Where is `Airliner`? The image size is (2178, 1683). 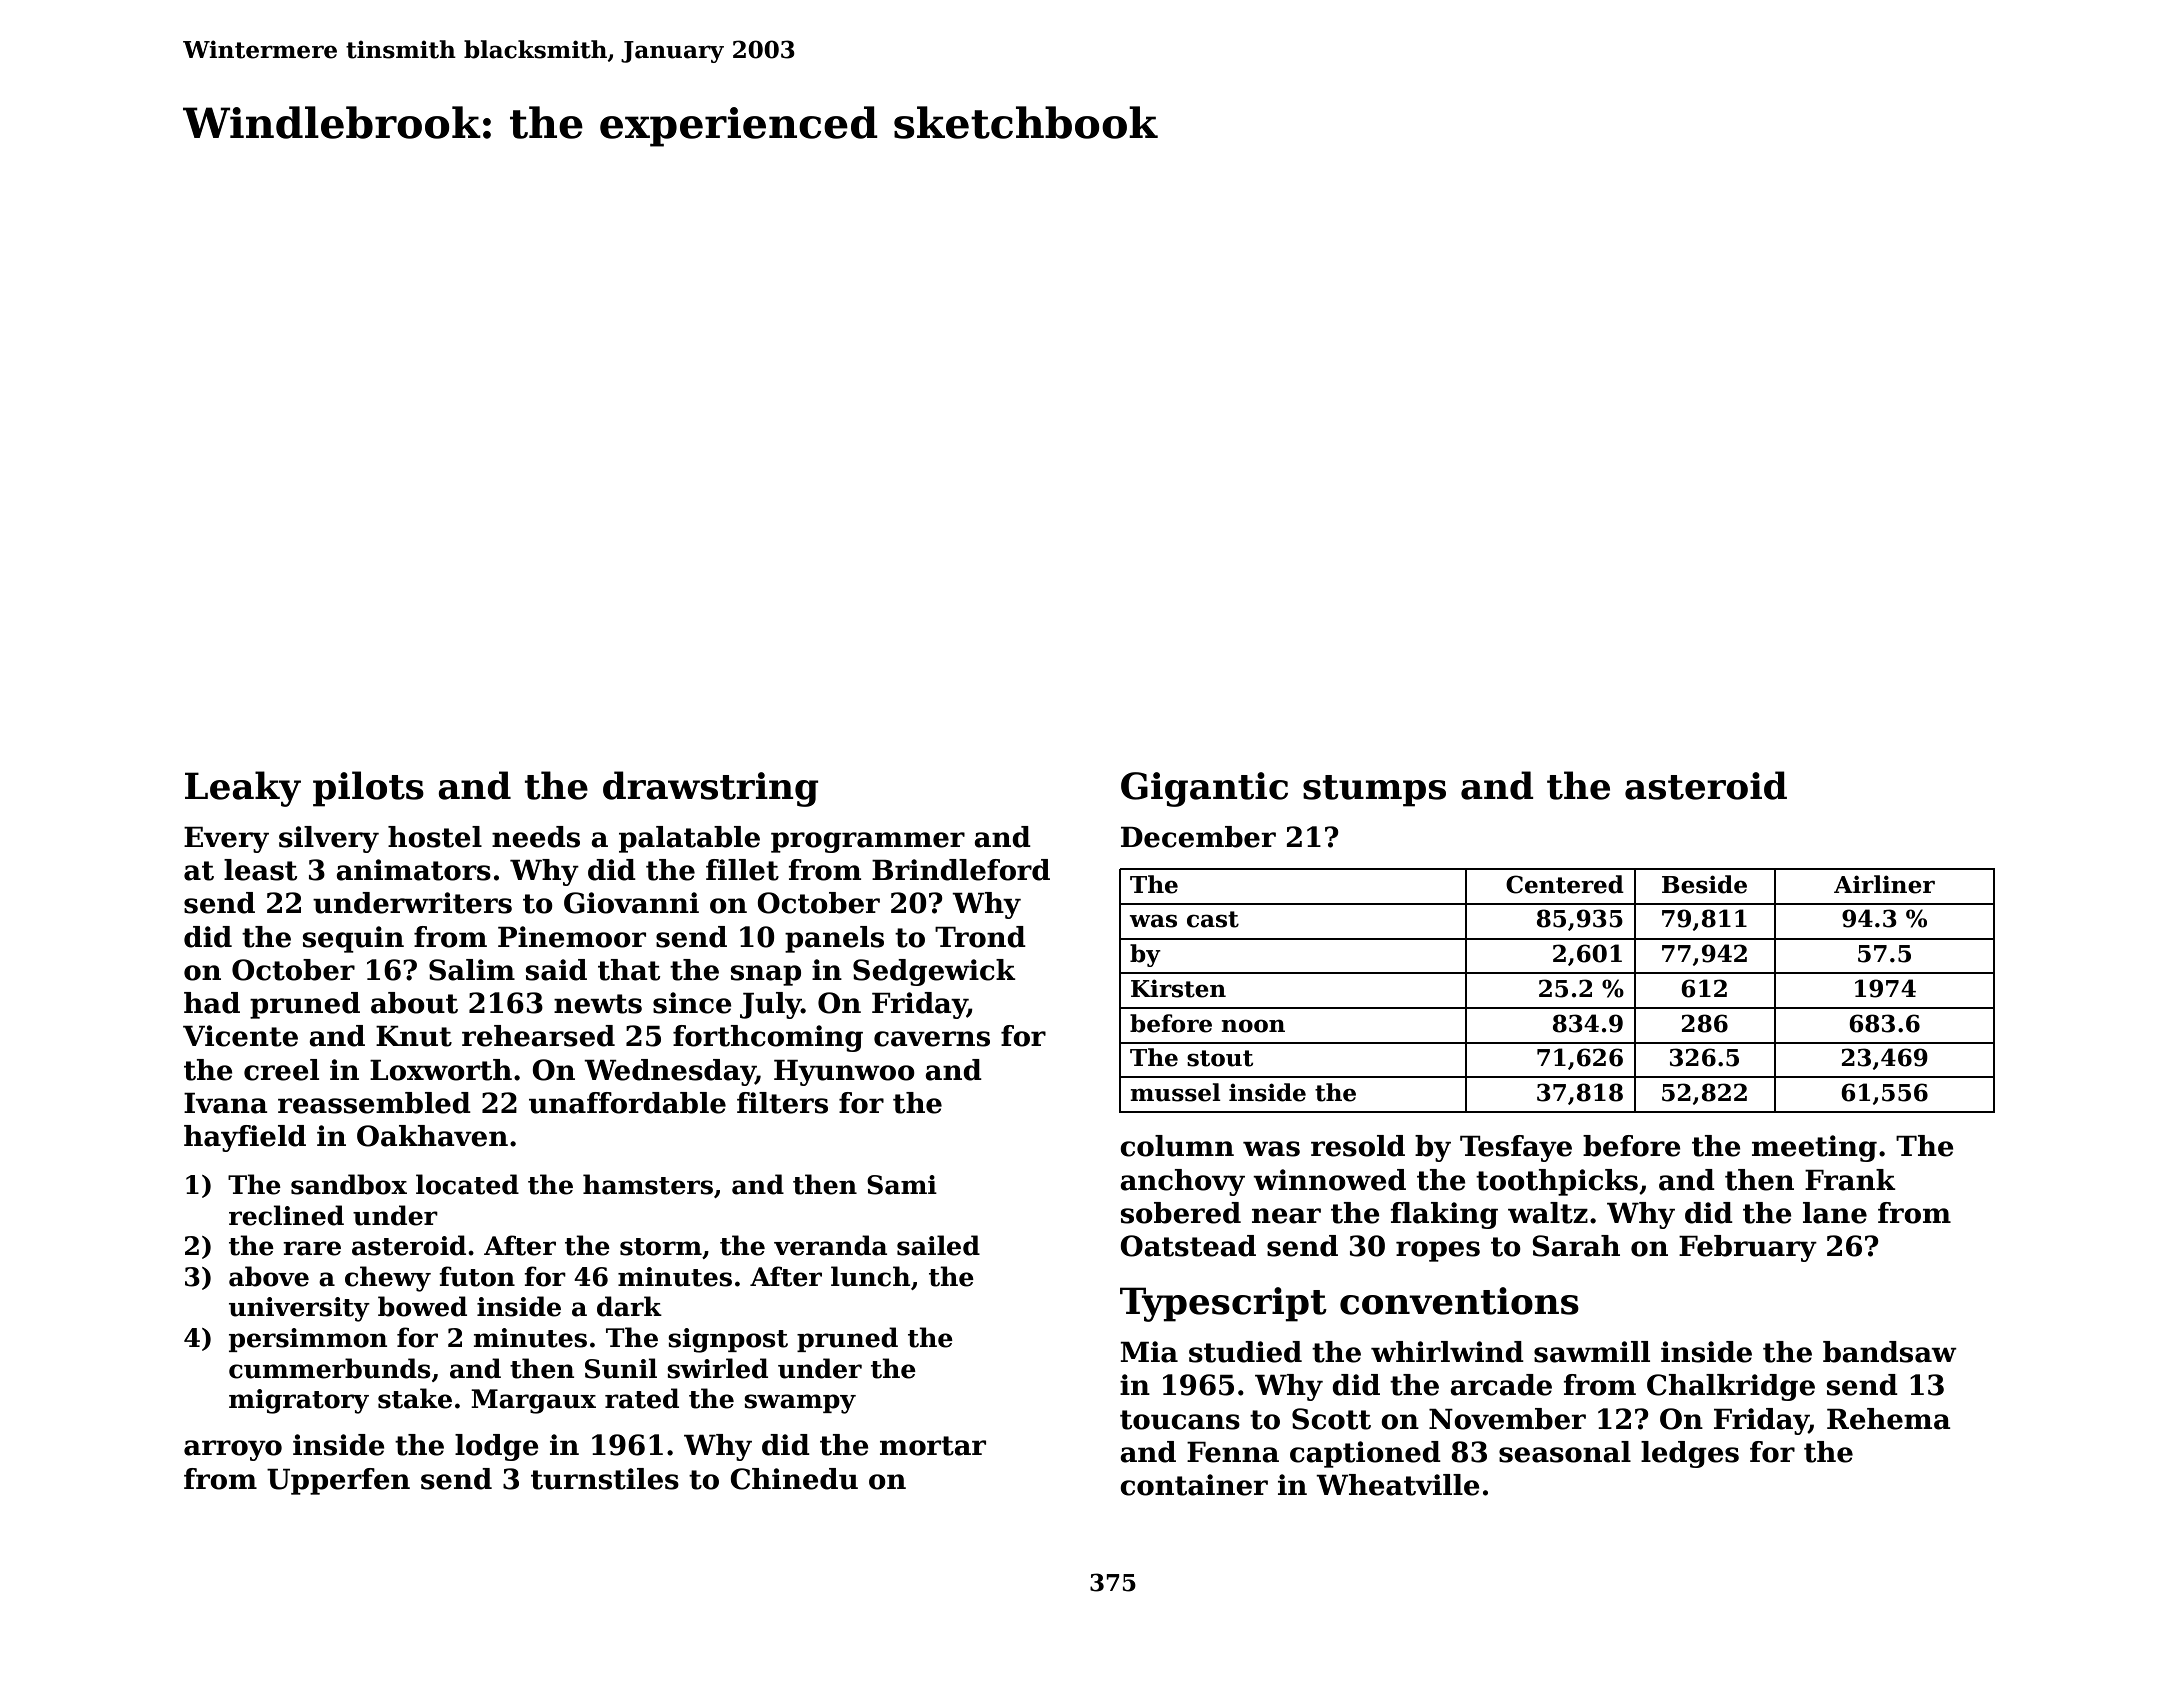 Airliner is located at coordinates (1884, 884).
